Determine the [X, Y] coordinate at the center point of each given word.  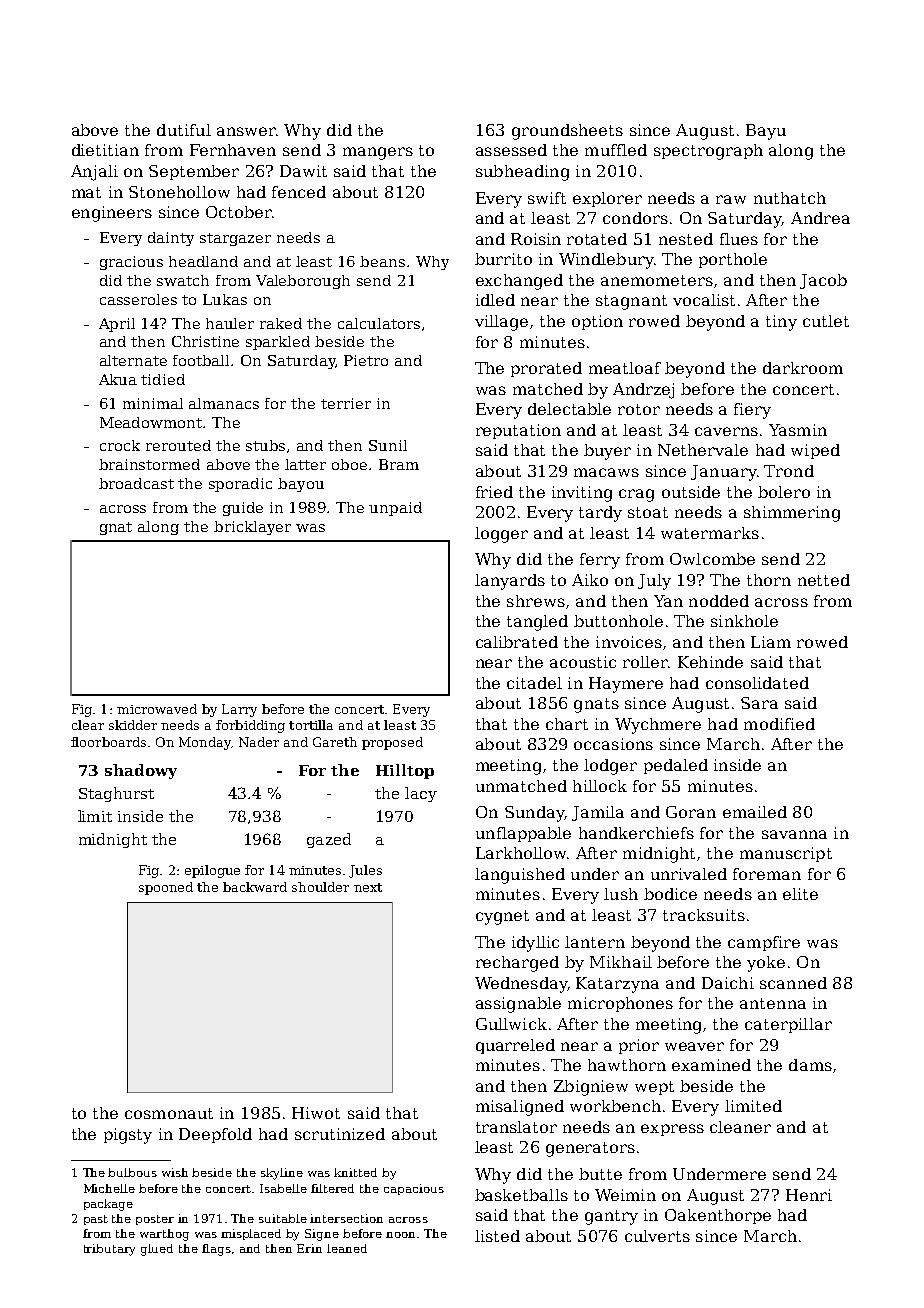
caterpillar [788, 1025]
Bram [399, 464]
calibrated [517, 642]
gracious [131, 263]
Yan [668, 601]
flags [216, 1250]
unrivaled [689, 874]
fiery [752, 411]
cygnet [502, 917]
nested [686, 239]
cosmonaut [169, 1113]
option [597, 322]
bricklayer [252, 528]
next [368, 887]
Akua [118, 379]
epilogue [212, 871]
